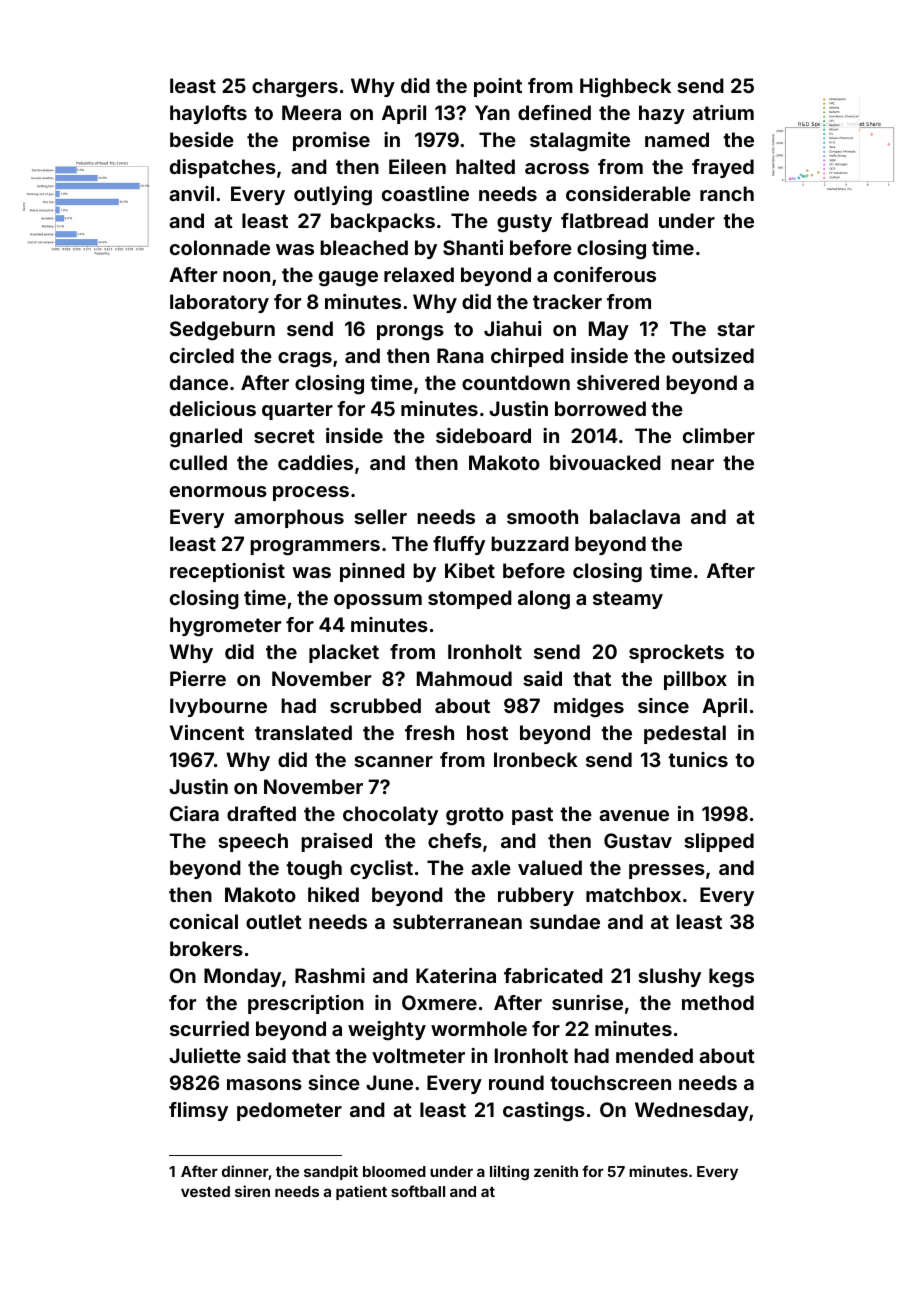 Image resolution: width=924 pixels, height=1311 pixels. I want to click on Yan, so click(492, 112).
